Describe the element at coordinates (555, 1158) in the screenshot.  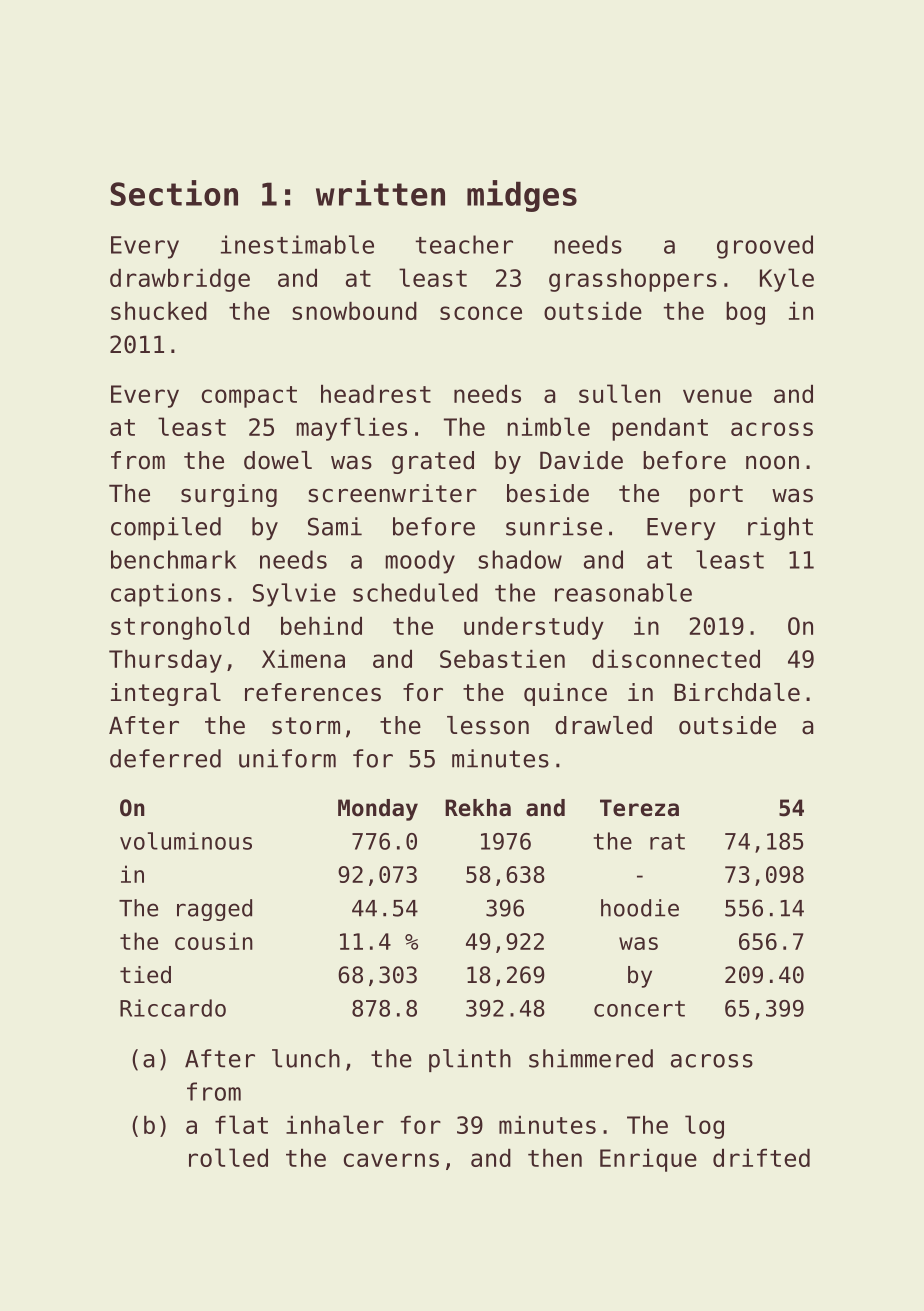
I see `then` at that location.
